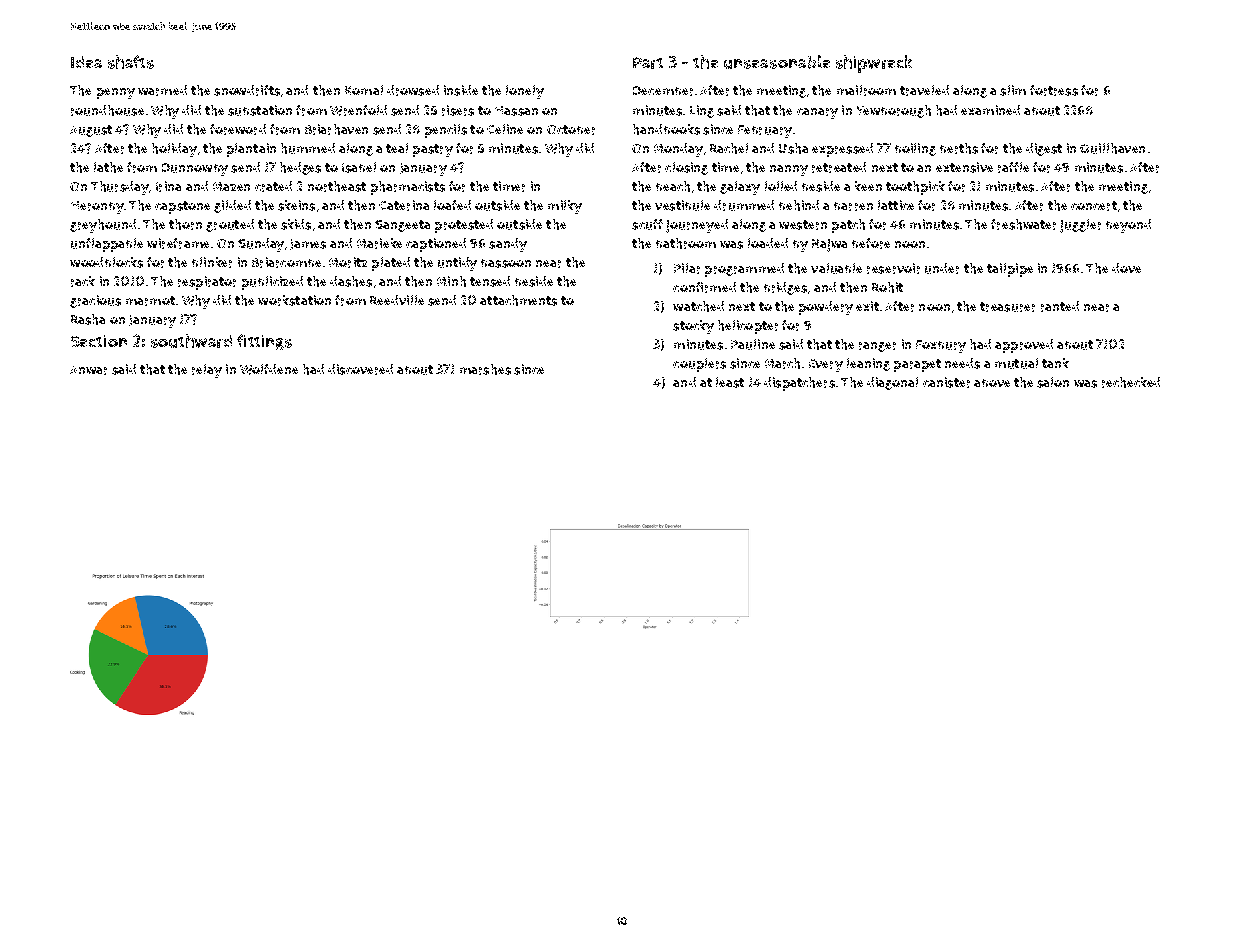  Describe the element at coordinates (874, 64) in the screenshot. I see `shipwreck` at that location.
